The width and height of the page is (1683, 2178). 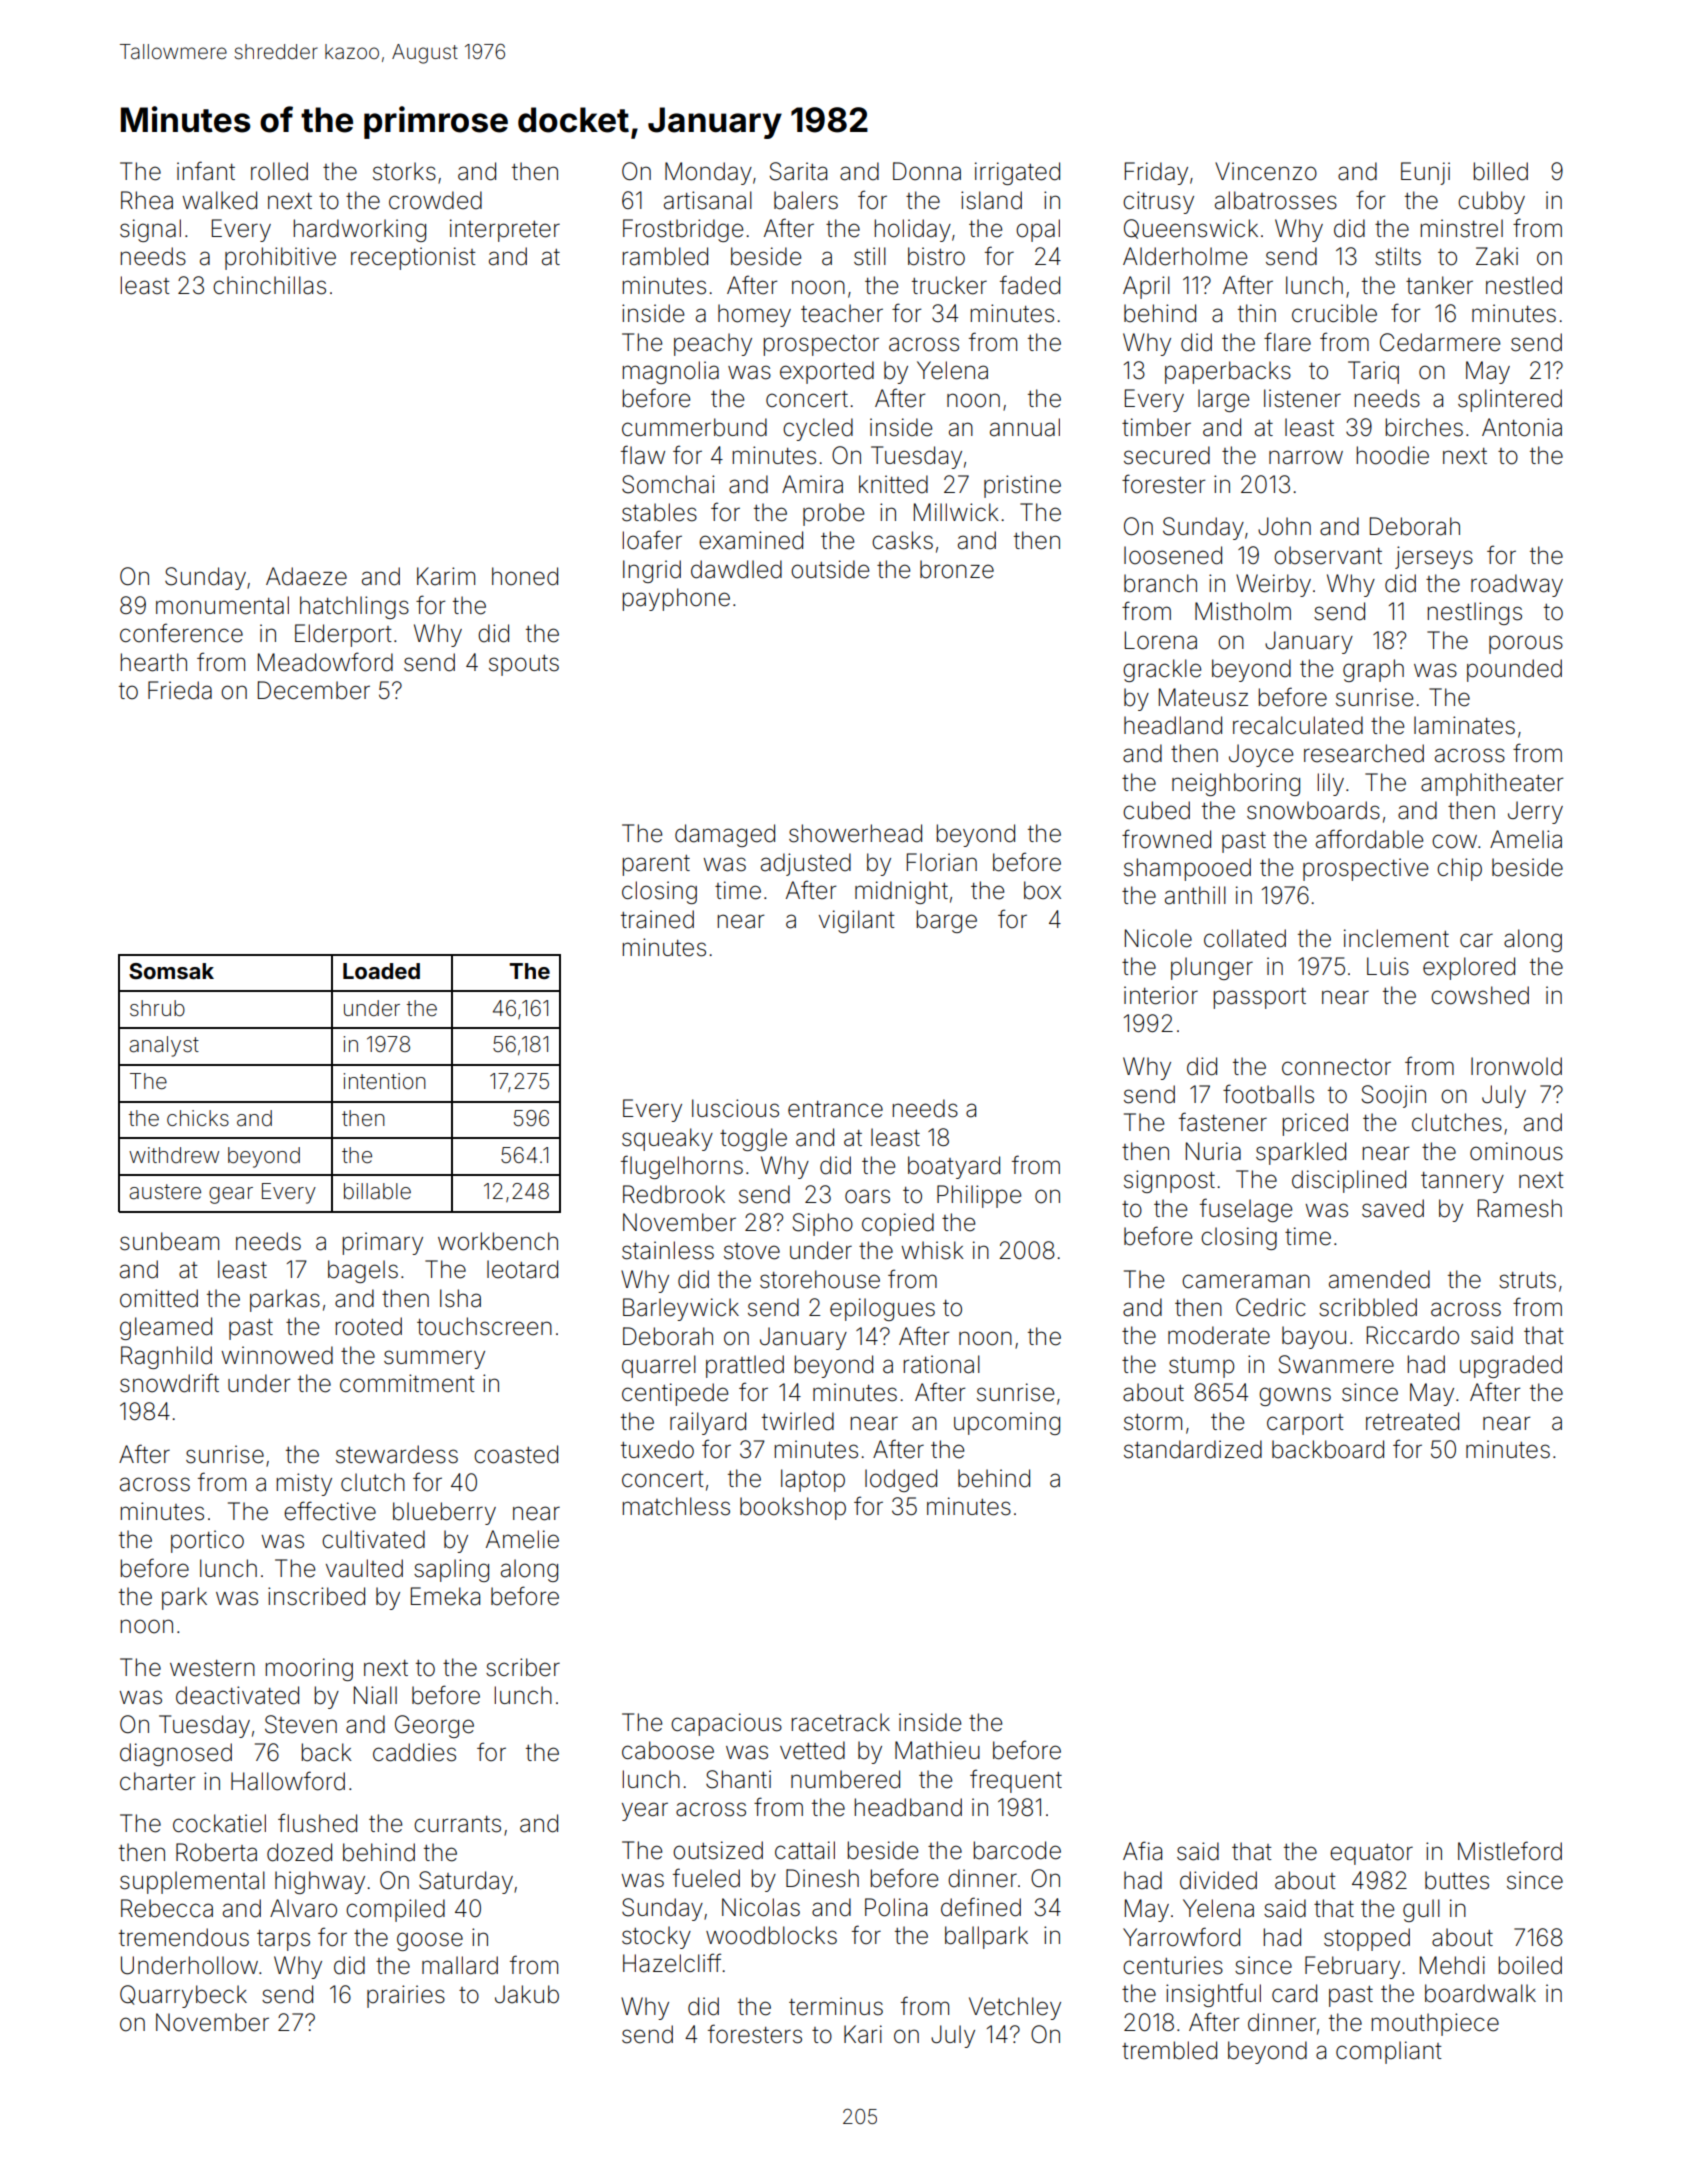 What do you see at coordinates (942, 862) in the page?
I see `Florian` at bounding box center [942, 862].
